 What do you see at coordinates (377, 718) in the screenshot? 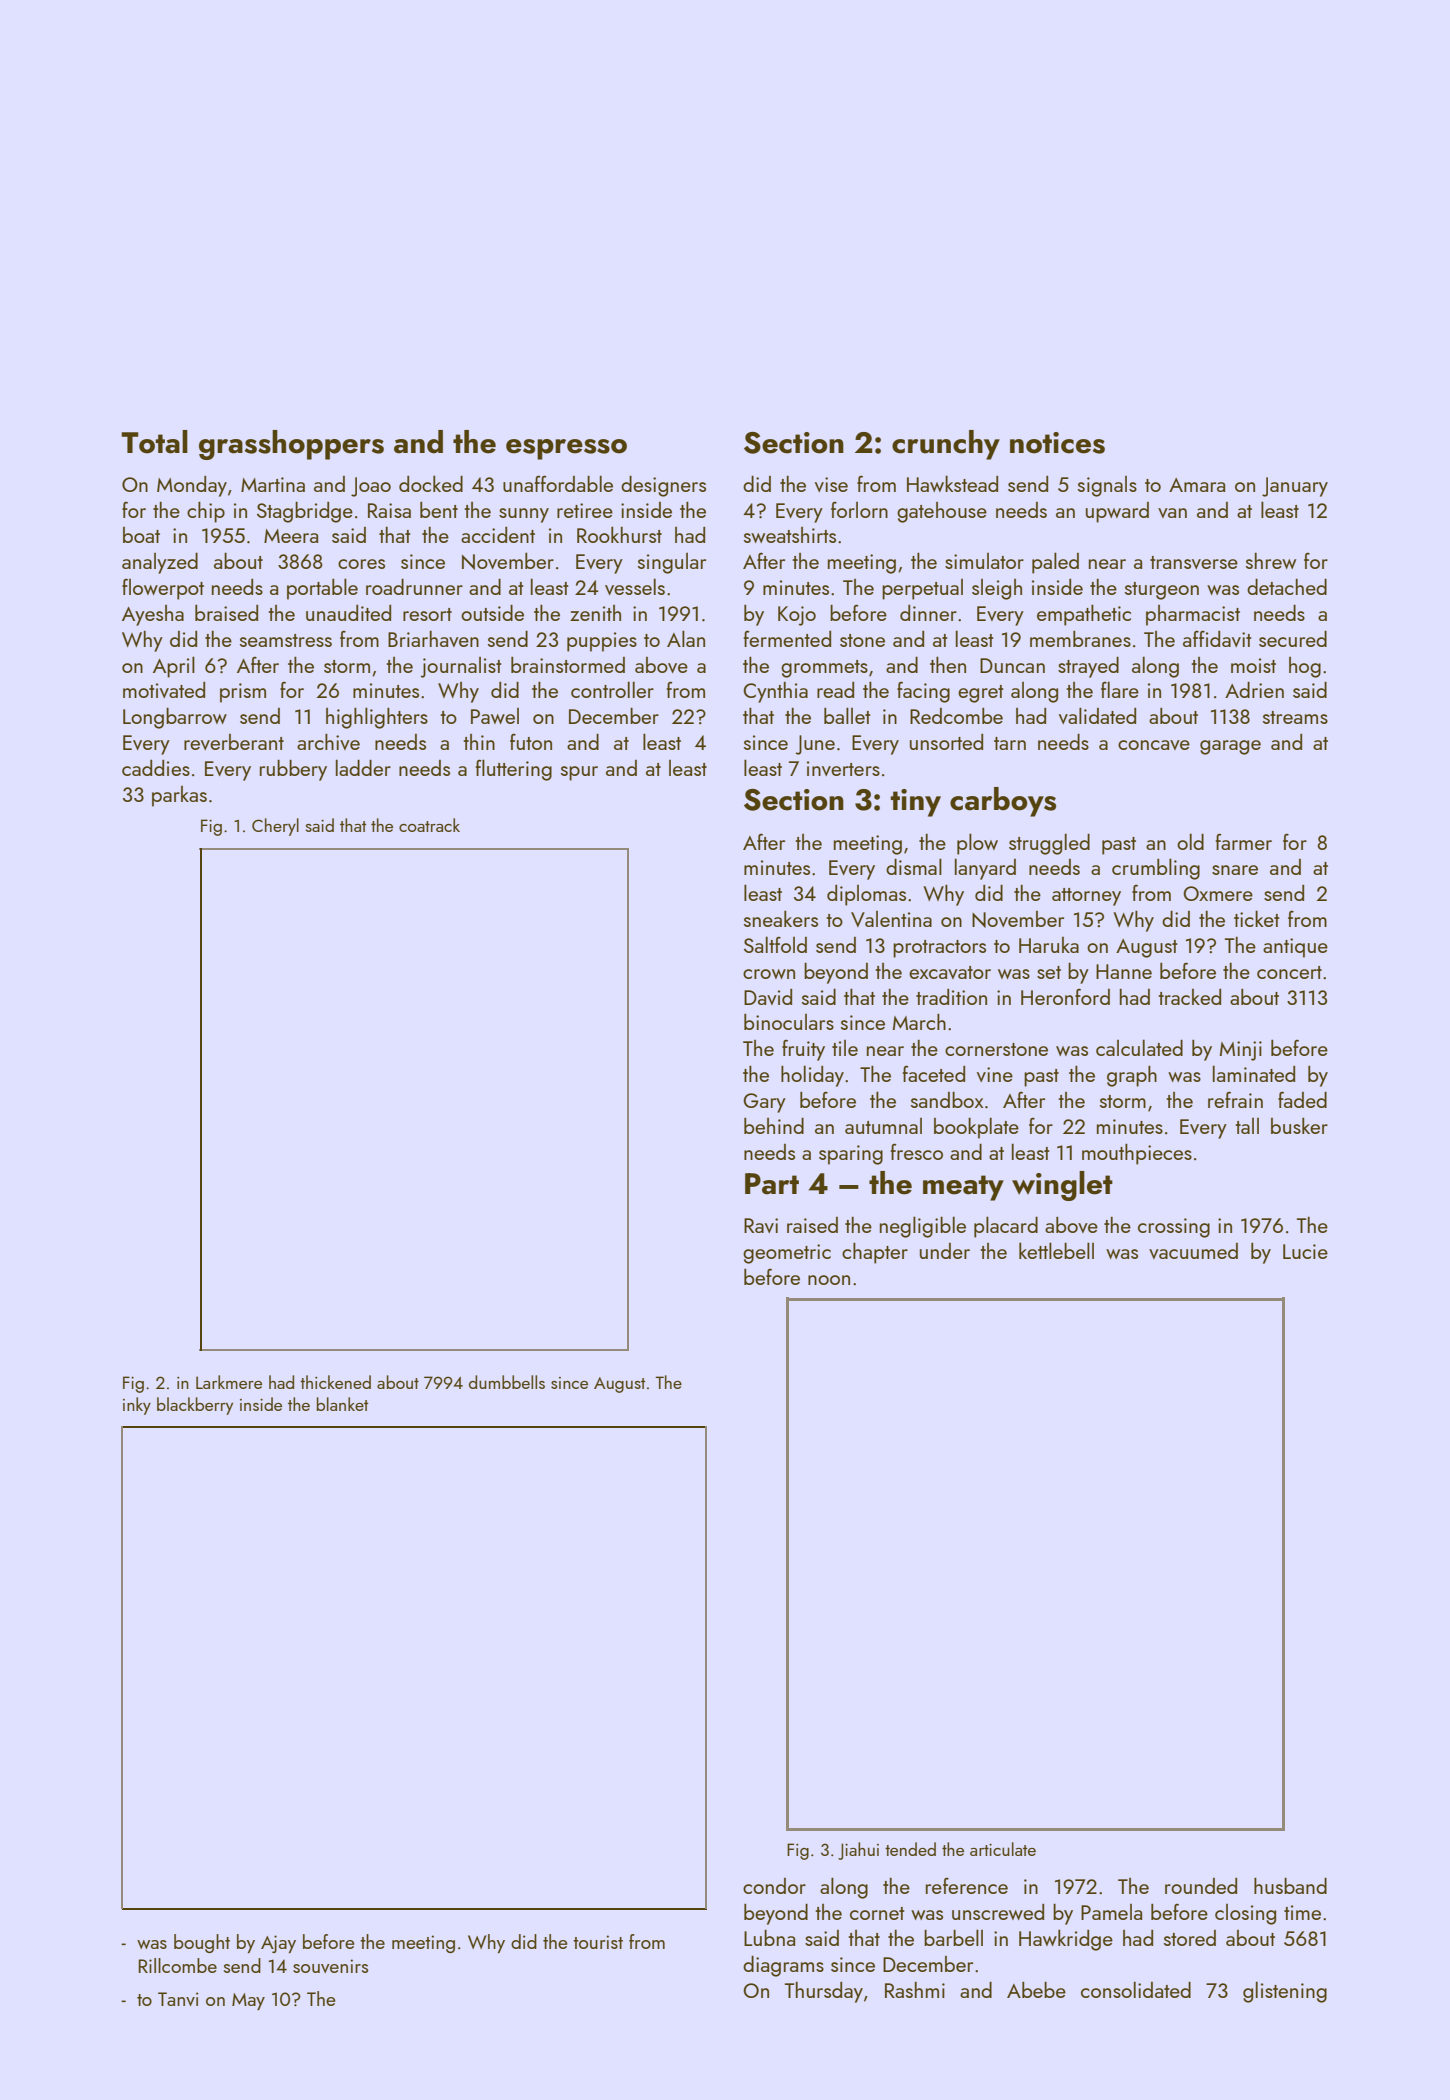
I see `highlighters` at bounding box center [377, 718].
